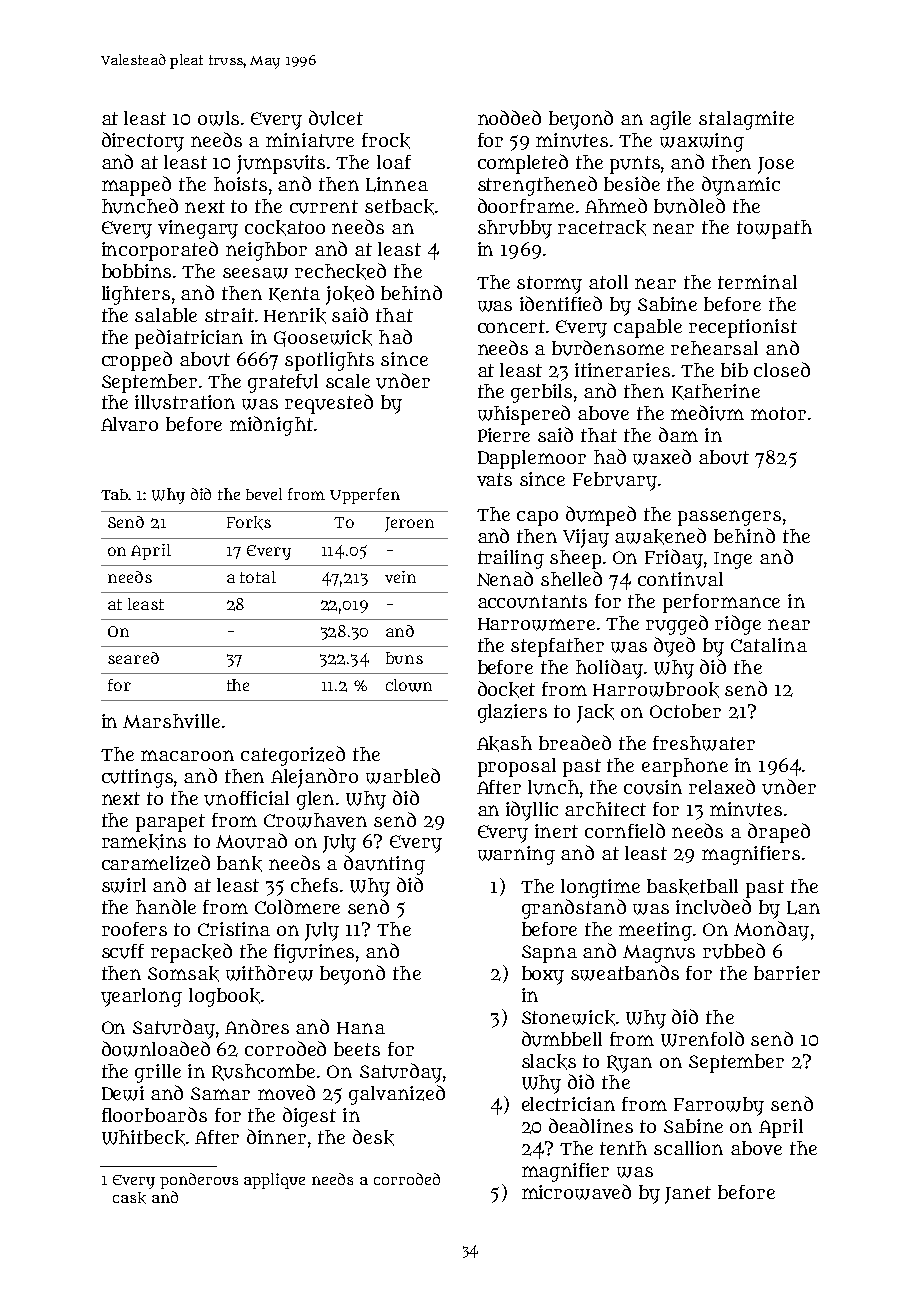 The image size is (924, 1308). Describe the element at coordinates (269, 973) in the page. I see `withdrew` at that location.
